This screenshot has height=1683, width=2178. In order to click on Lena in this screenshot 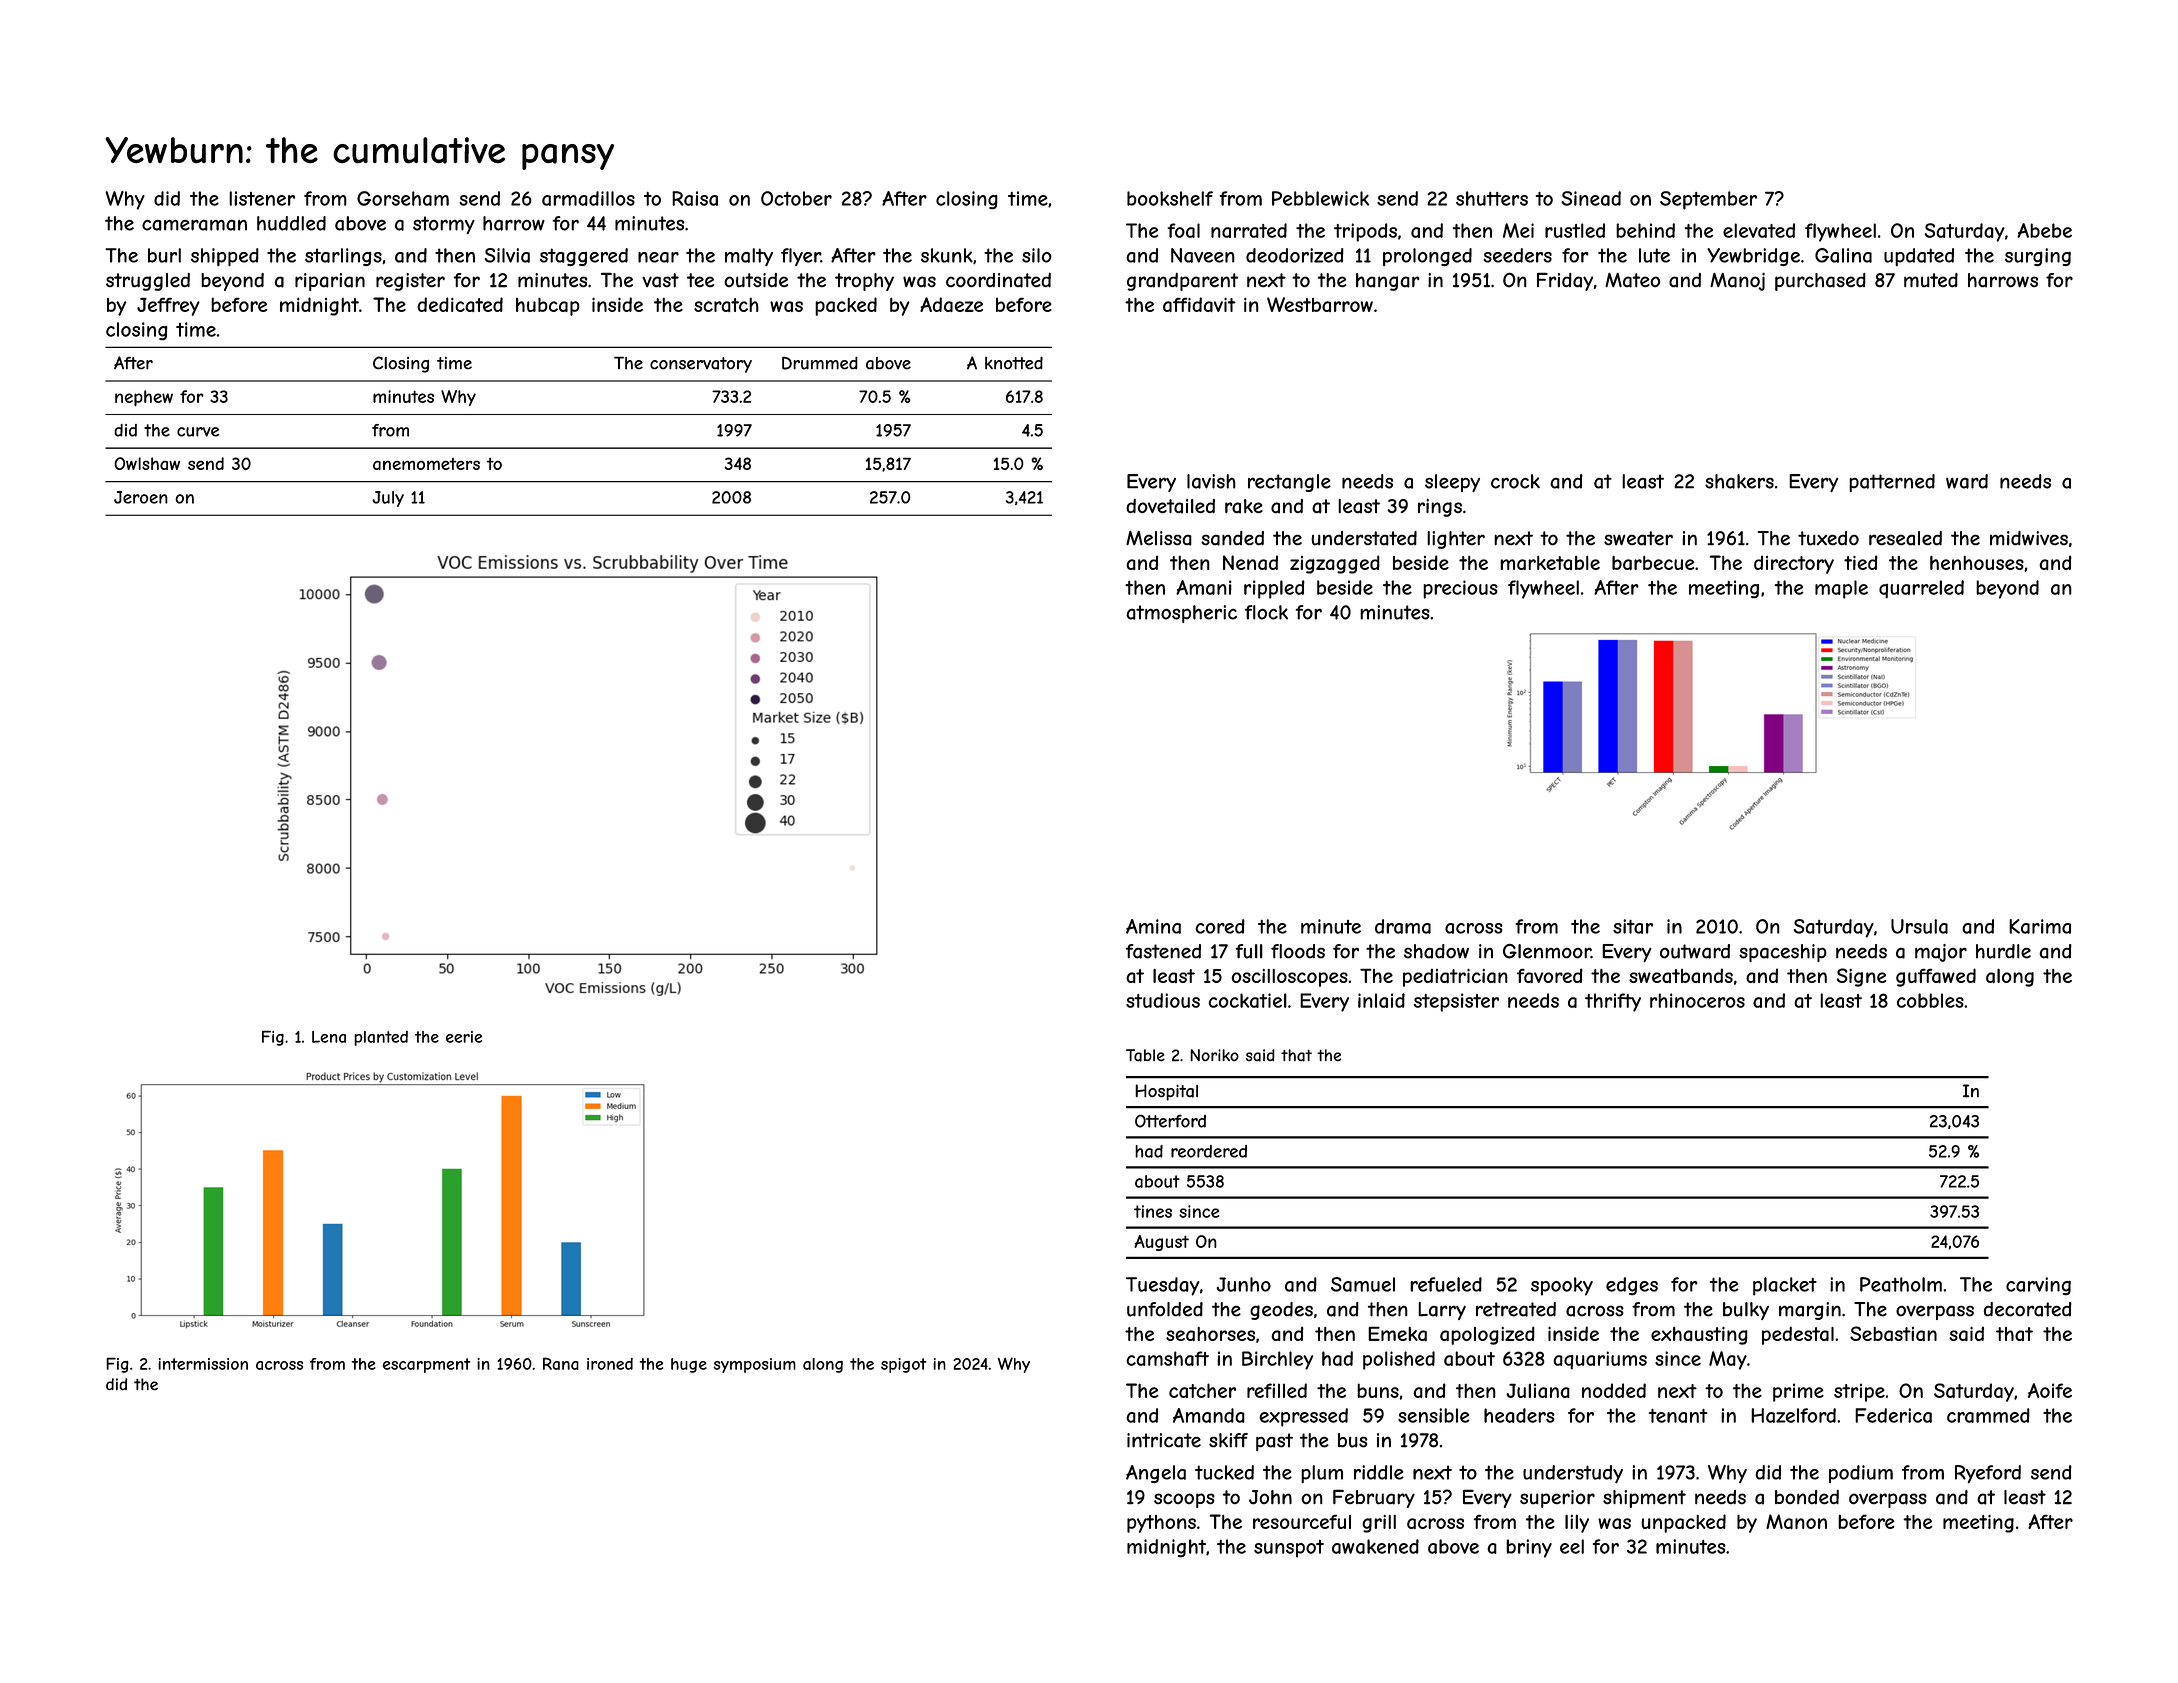, I will do `click(329, 1037)`.
